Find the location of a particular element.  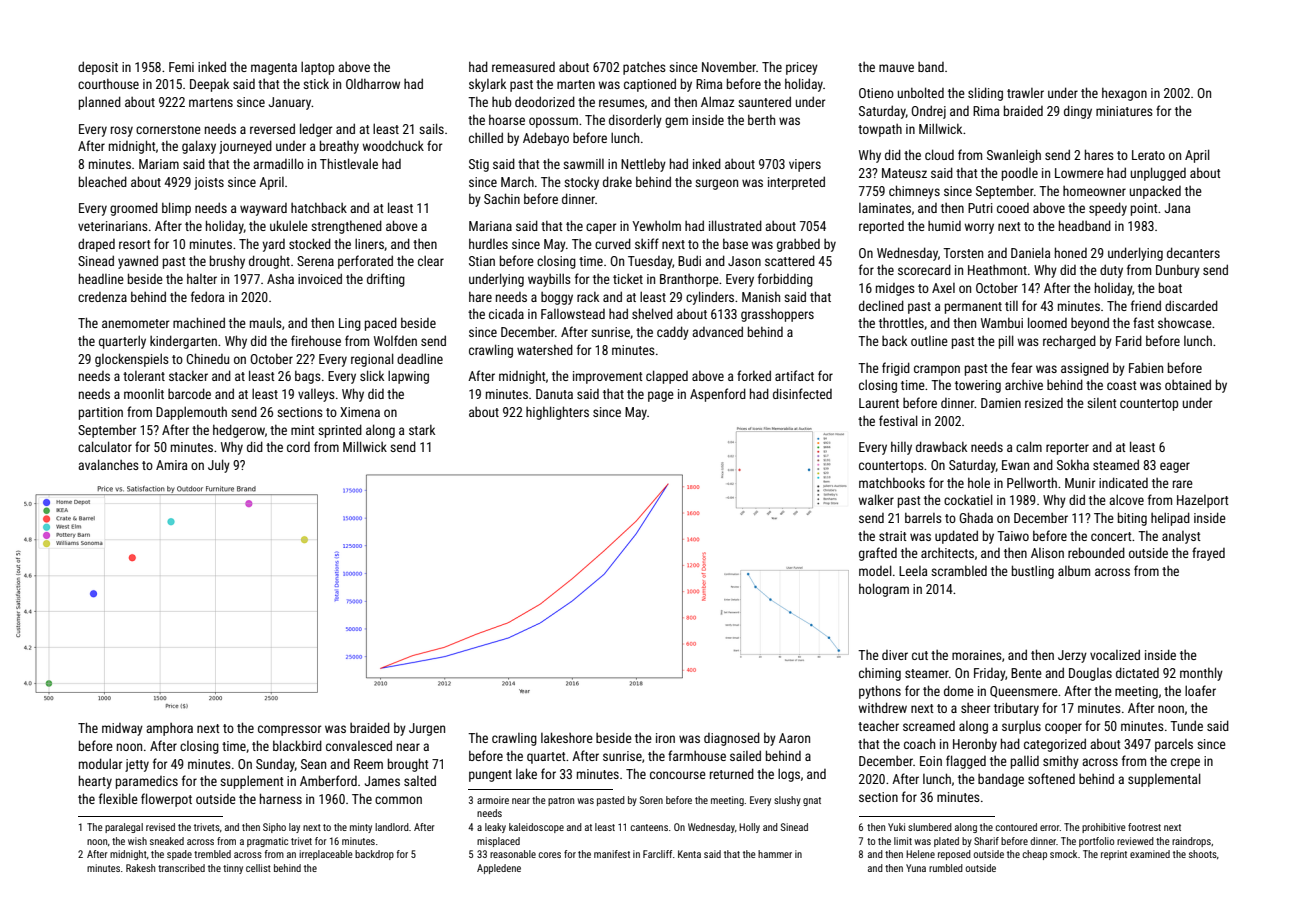

yawned is located at coordinates (138, 262).
